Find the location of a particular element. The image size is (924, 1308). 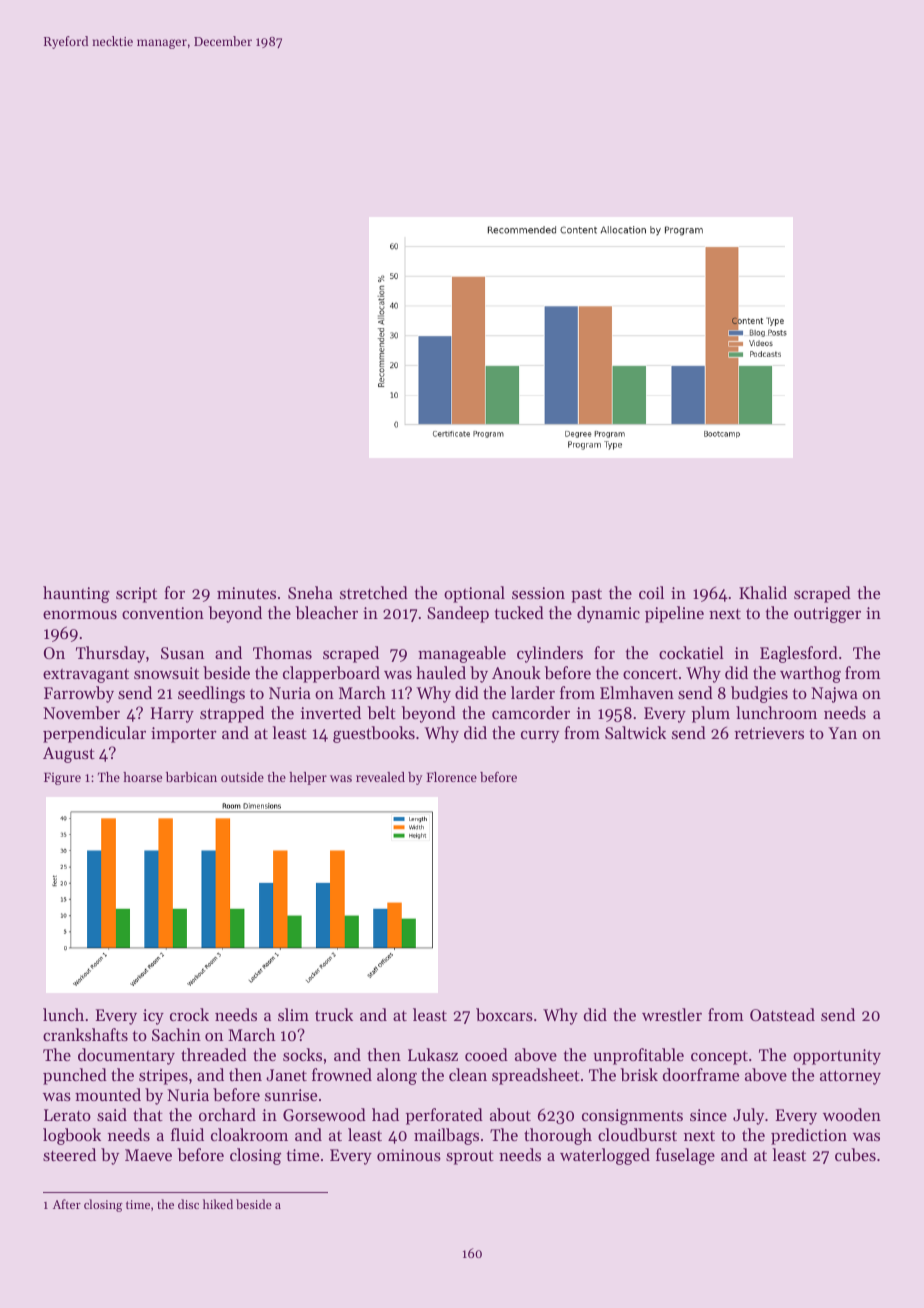

doorframe is located at coordinates (701, 1074).
